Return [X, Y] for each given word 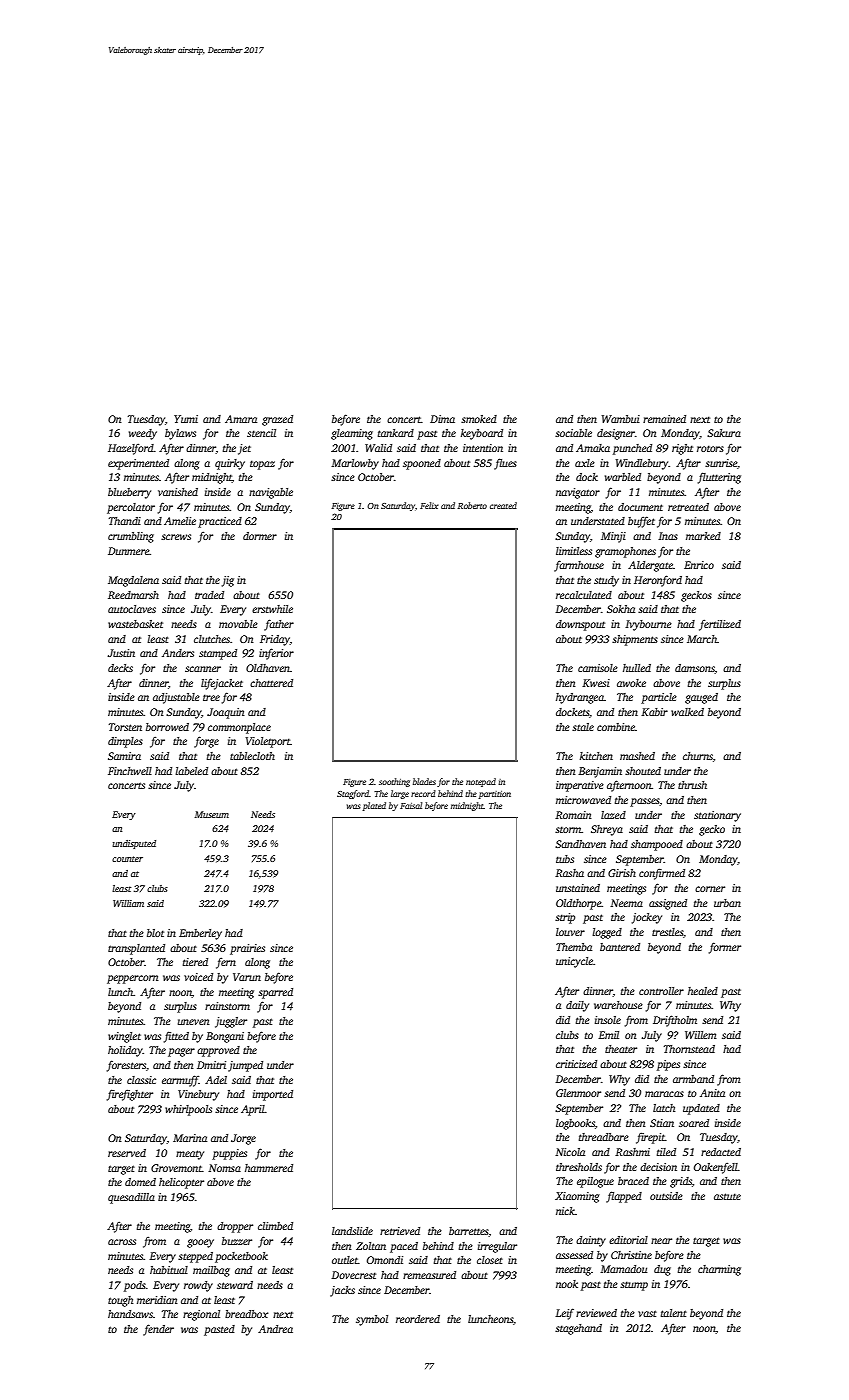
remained [664, 419]
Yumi [186, 419]
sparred [275, 993]
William [128, 903]
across [122, 1242]
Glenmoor [578, 1093]
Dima [442, 419]
